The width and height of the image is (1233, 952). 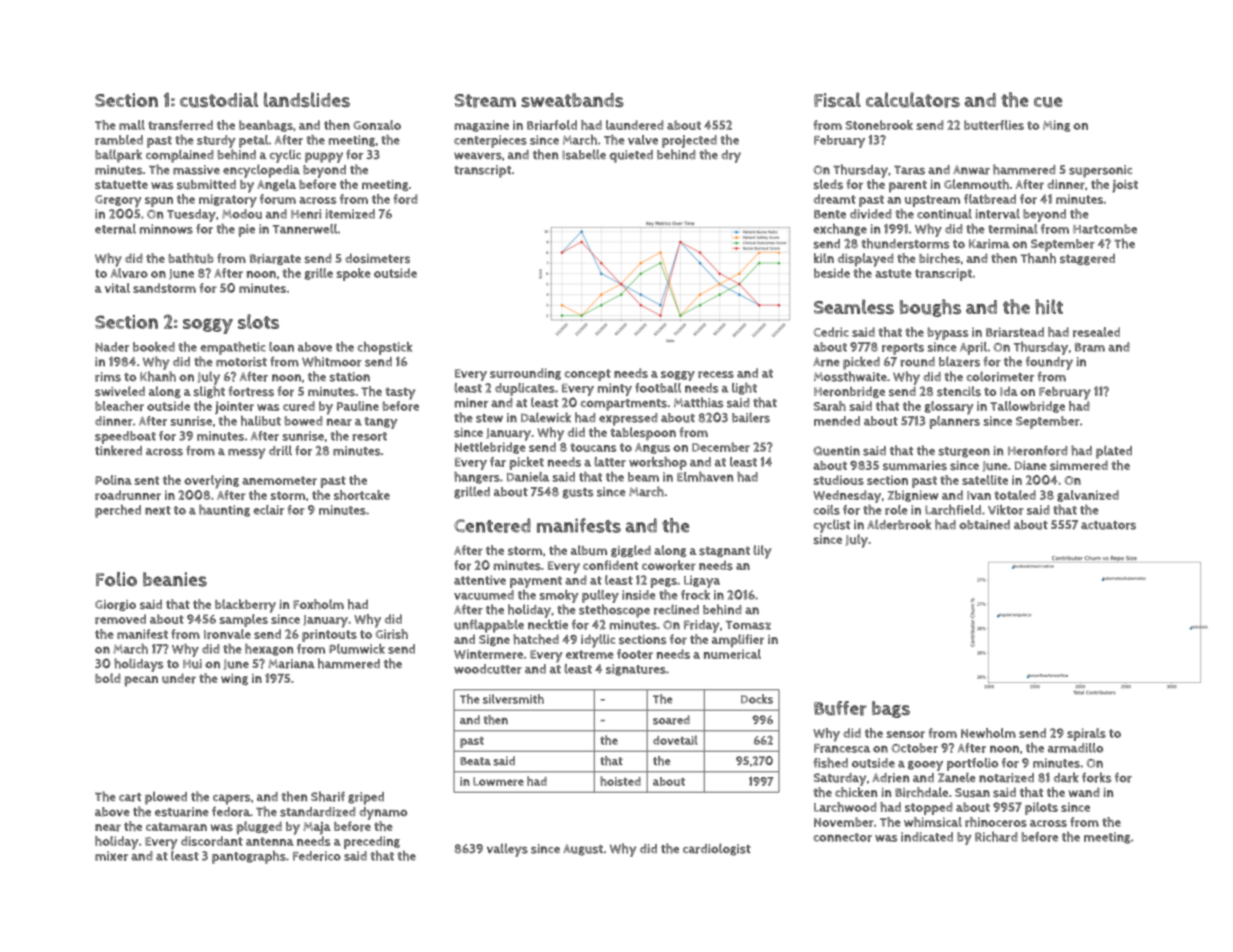 What do you see at coordinates (623, 405) in the image?
I see `compartments` at bounding box center [623, 405].
